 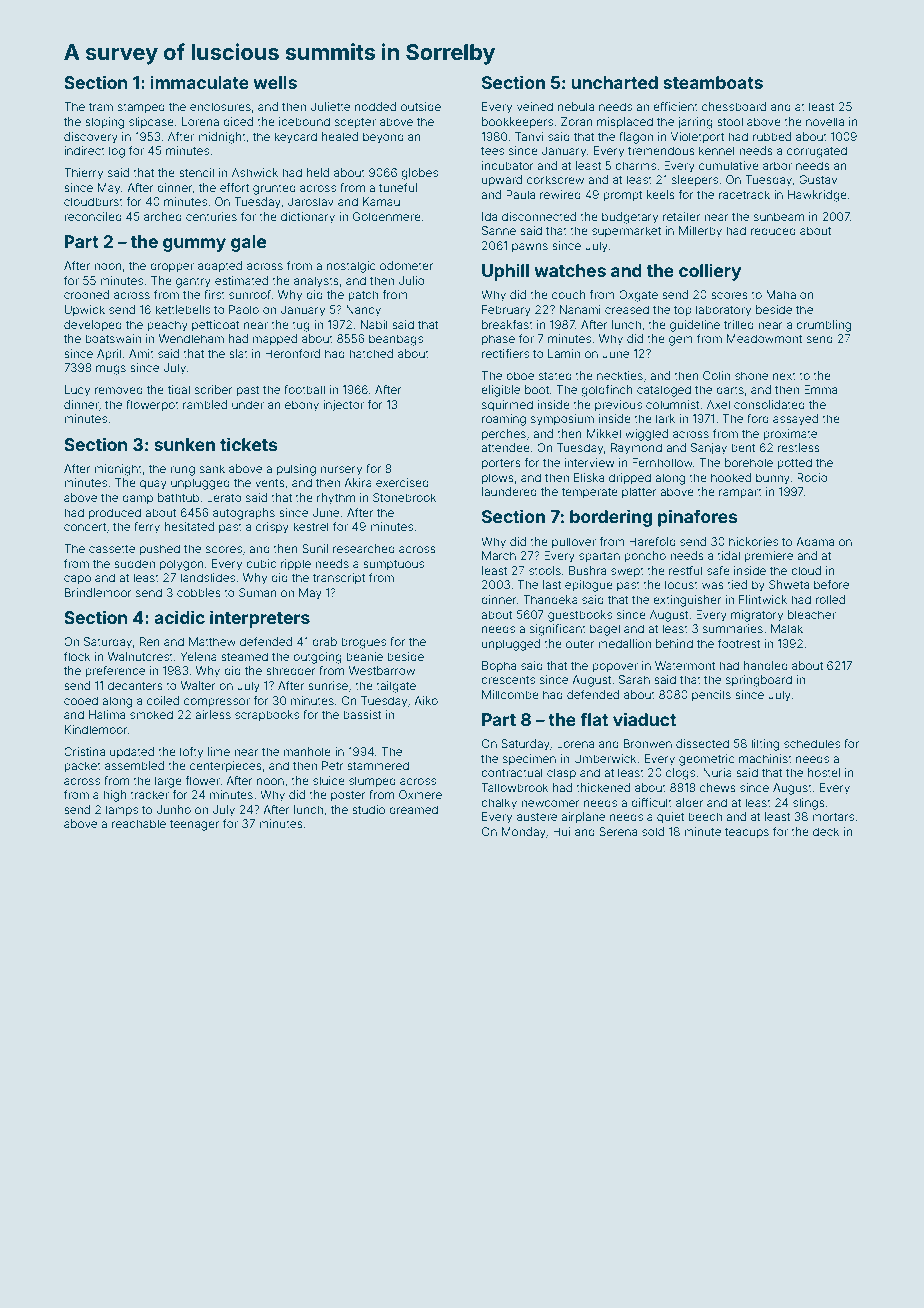 I want to click on immaculate, so click(x=200, y=82).
